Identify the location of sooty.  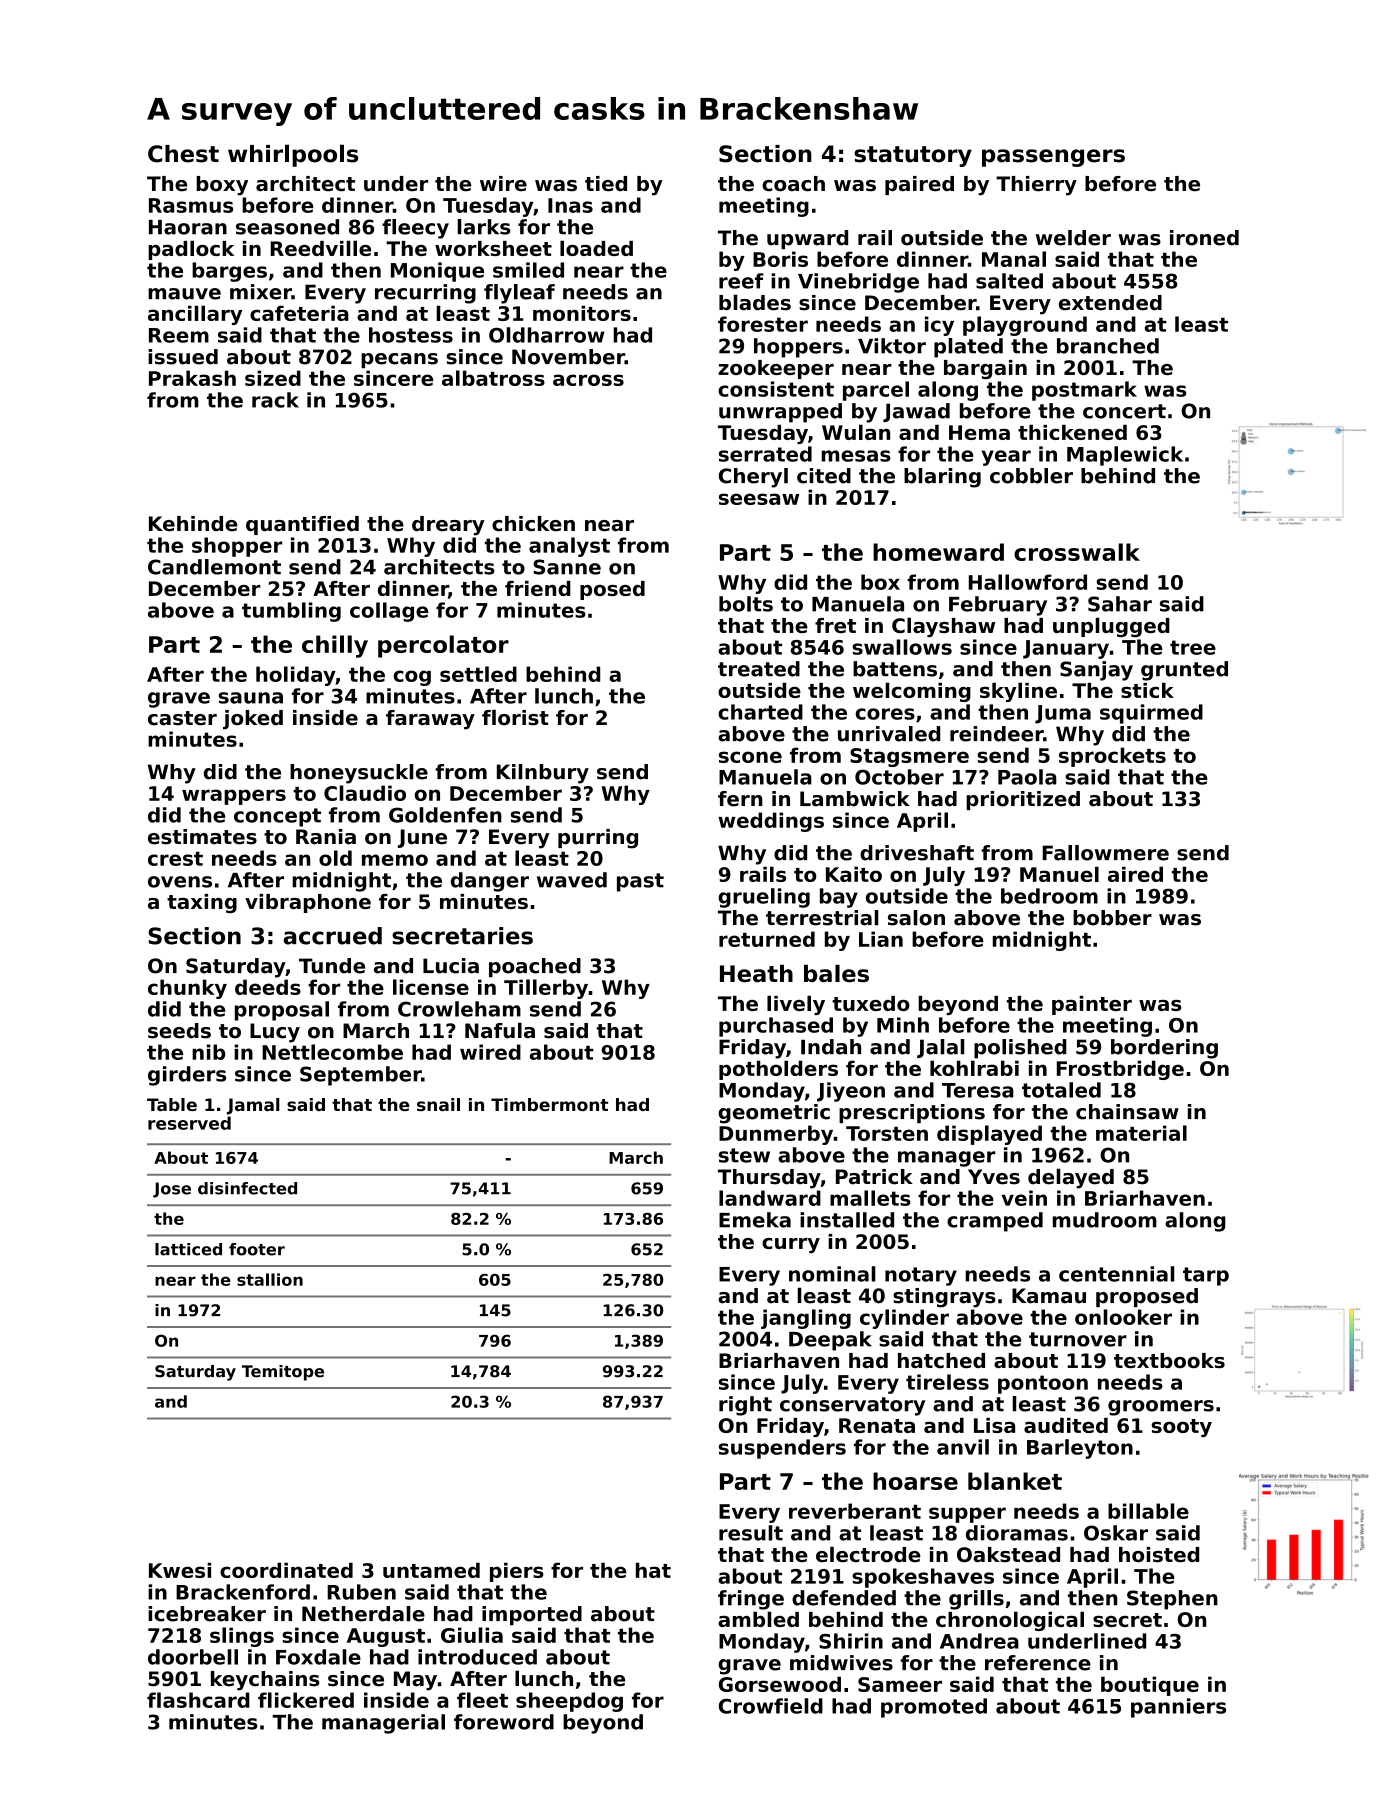
(1182, 1428).
